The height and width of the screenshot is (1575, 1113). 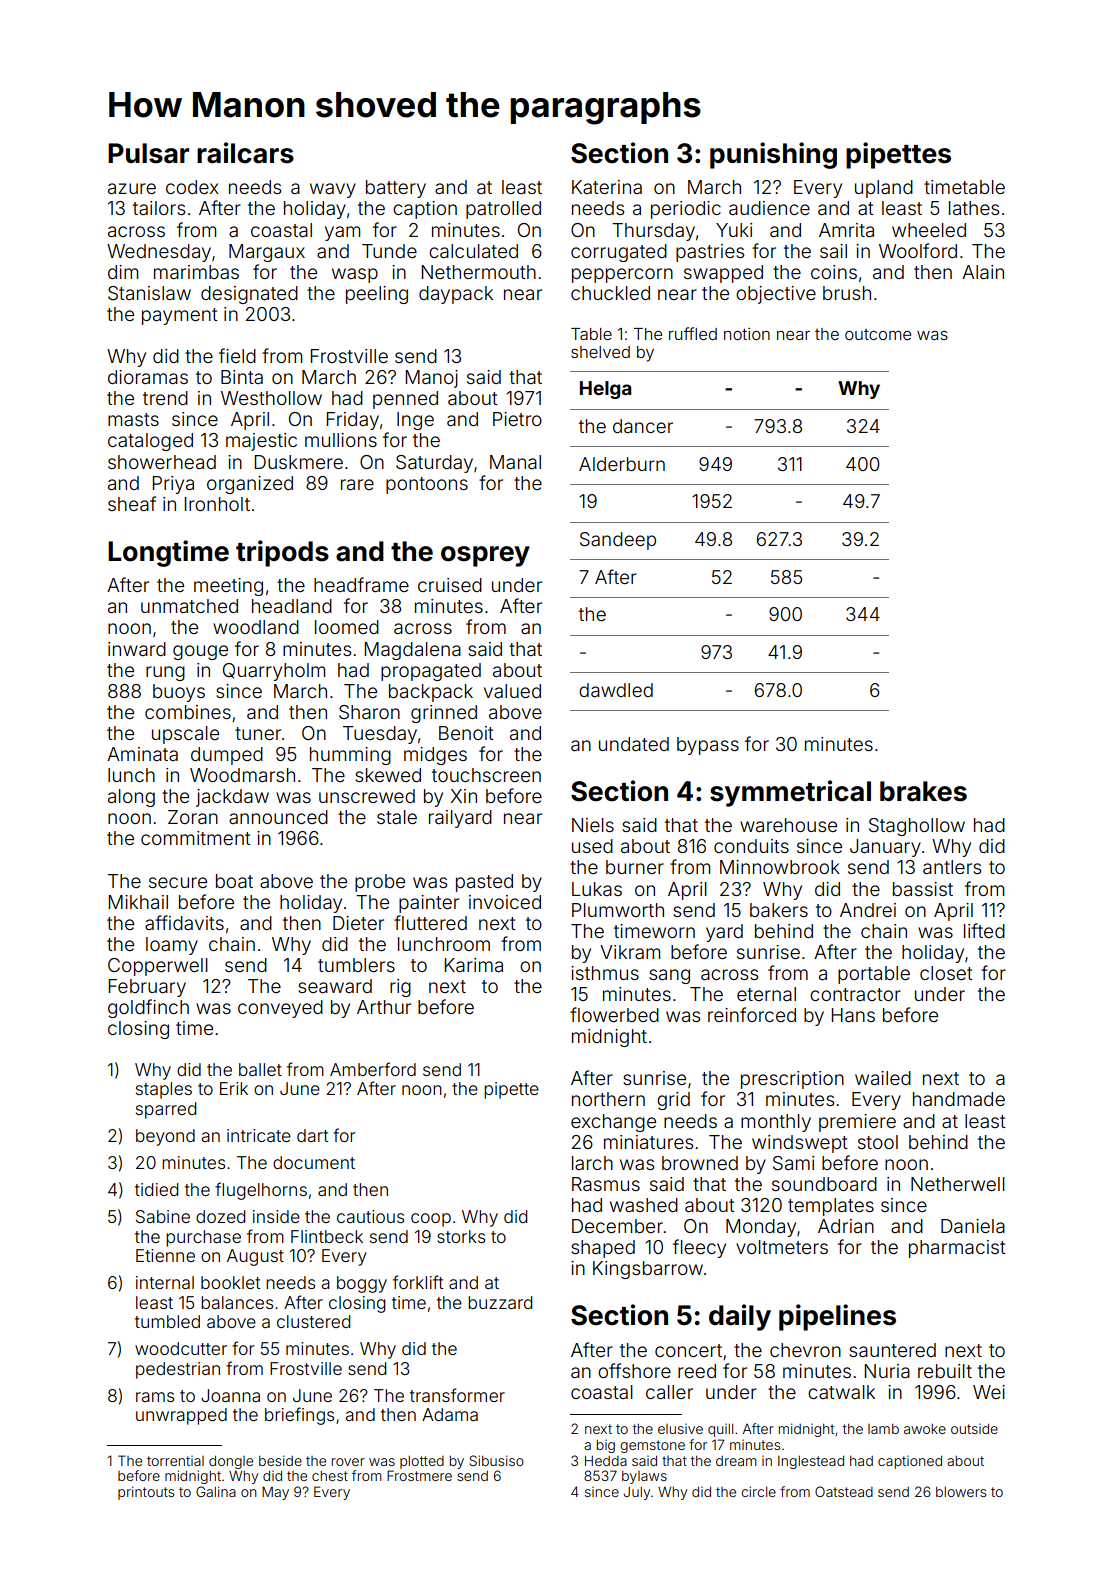 I want to click on Pulsar, so click(x=148, y=153).
